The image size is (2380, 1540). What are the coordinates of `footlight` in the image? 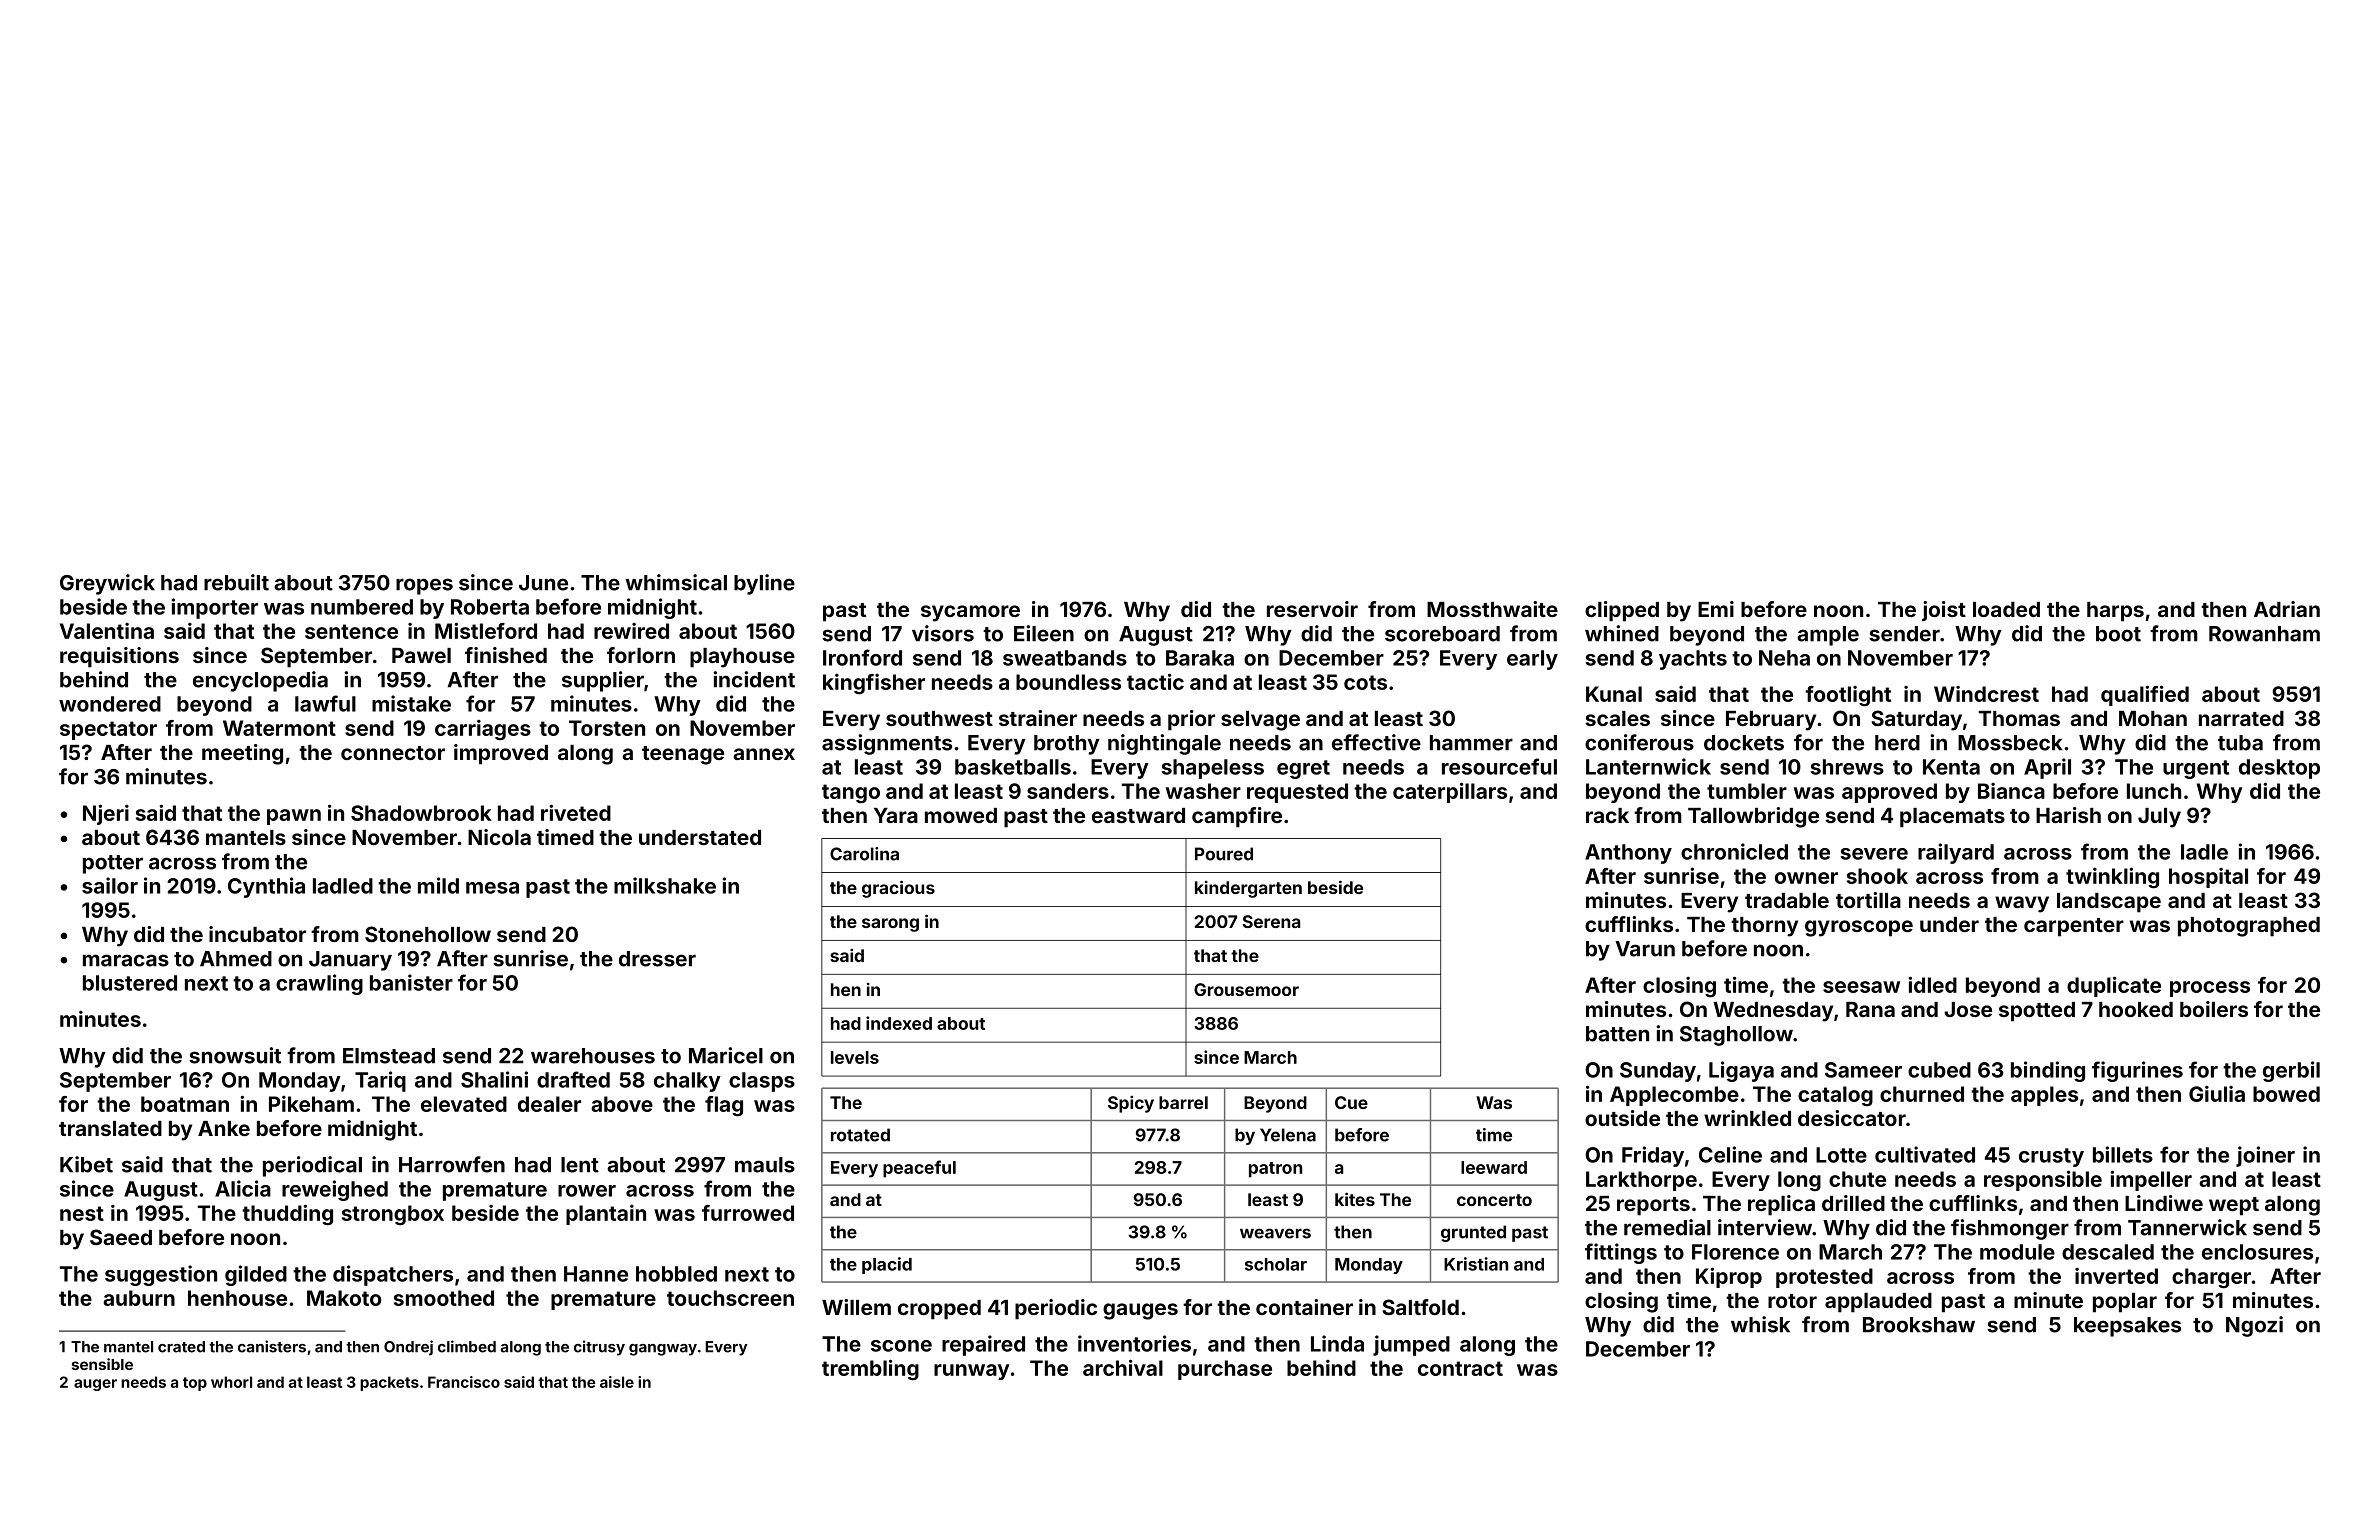 It's located at (1848, 696).
